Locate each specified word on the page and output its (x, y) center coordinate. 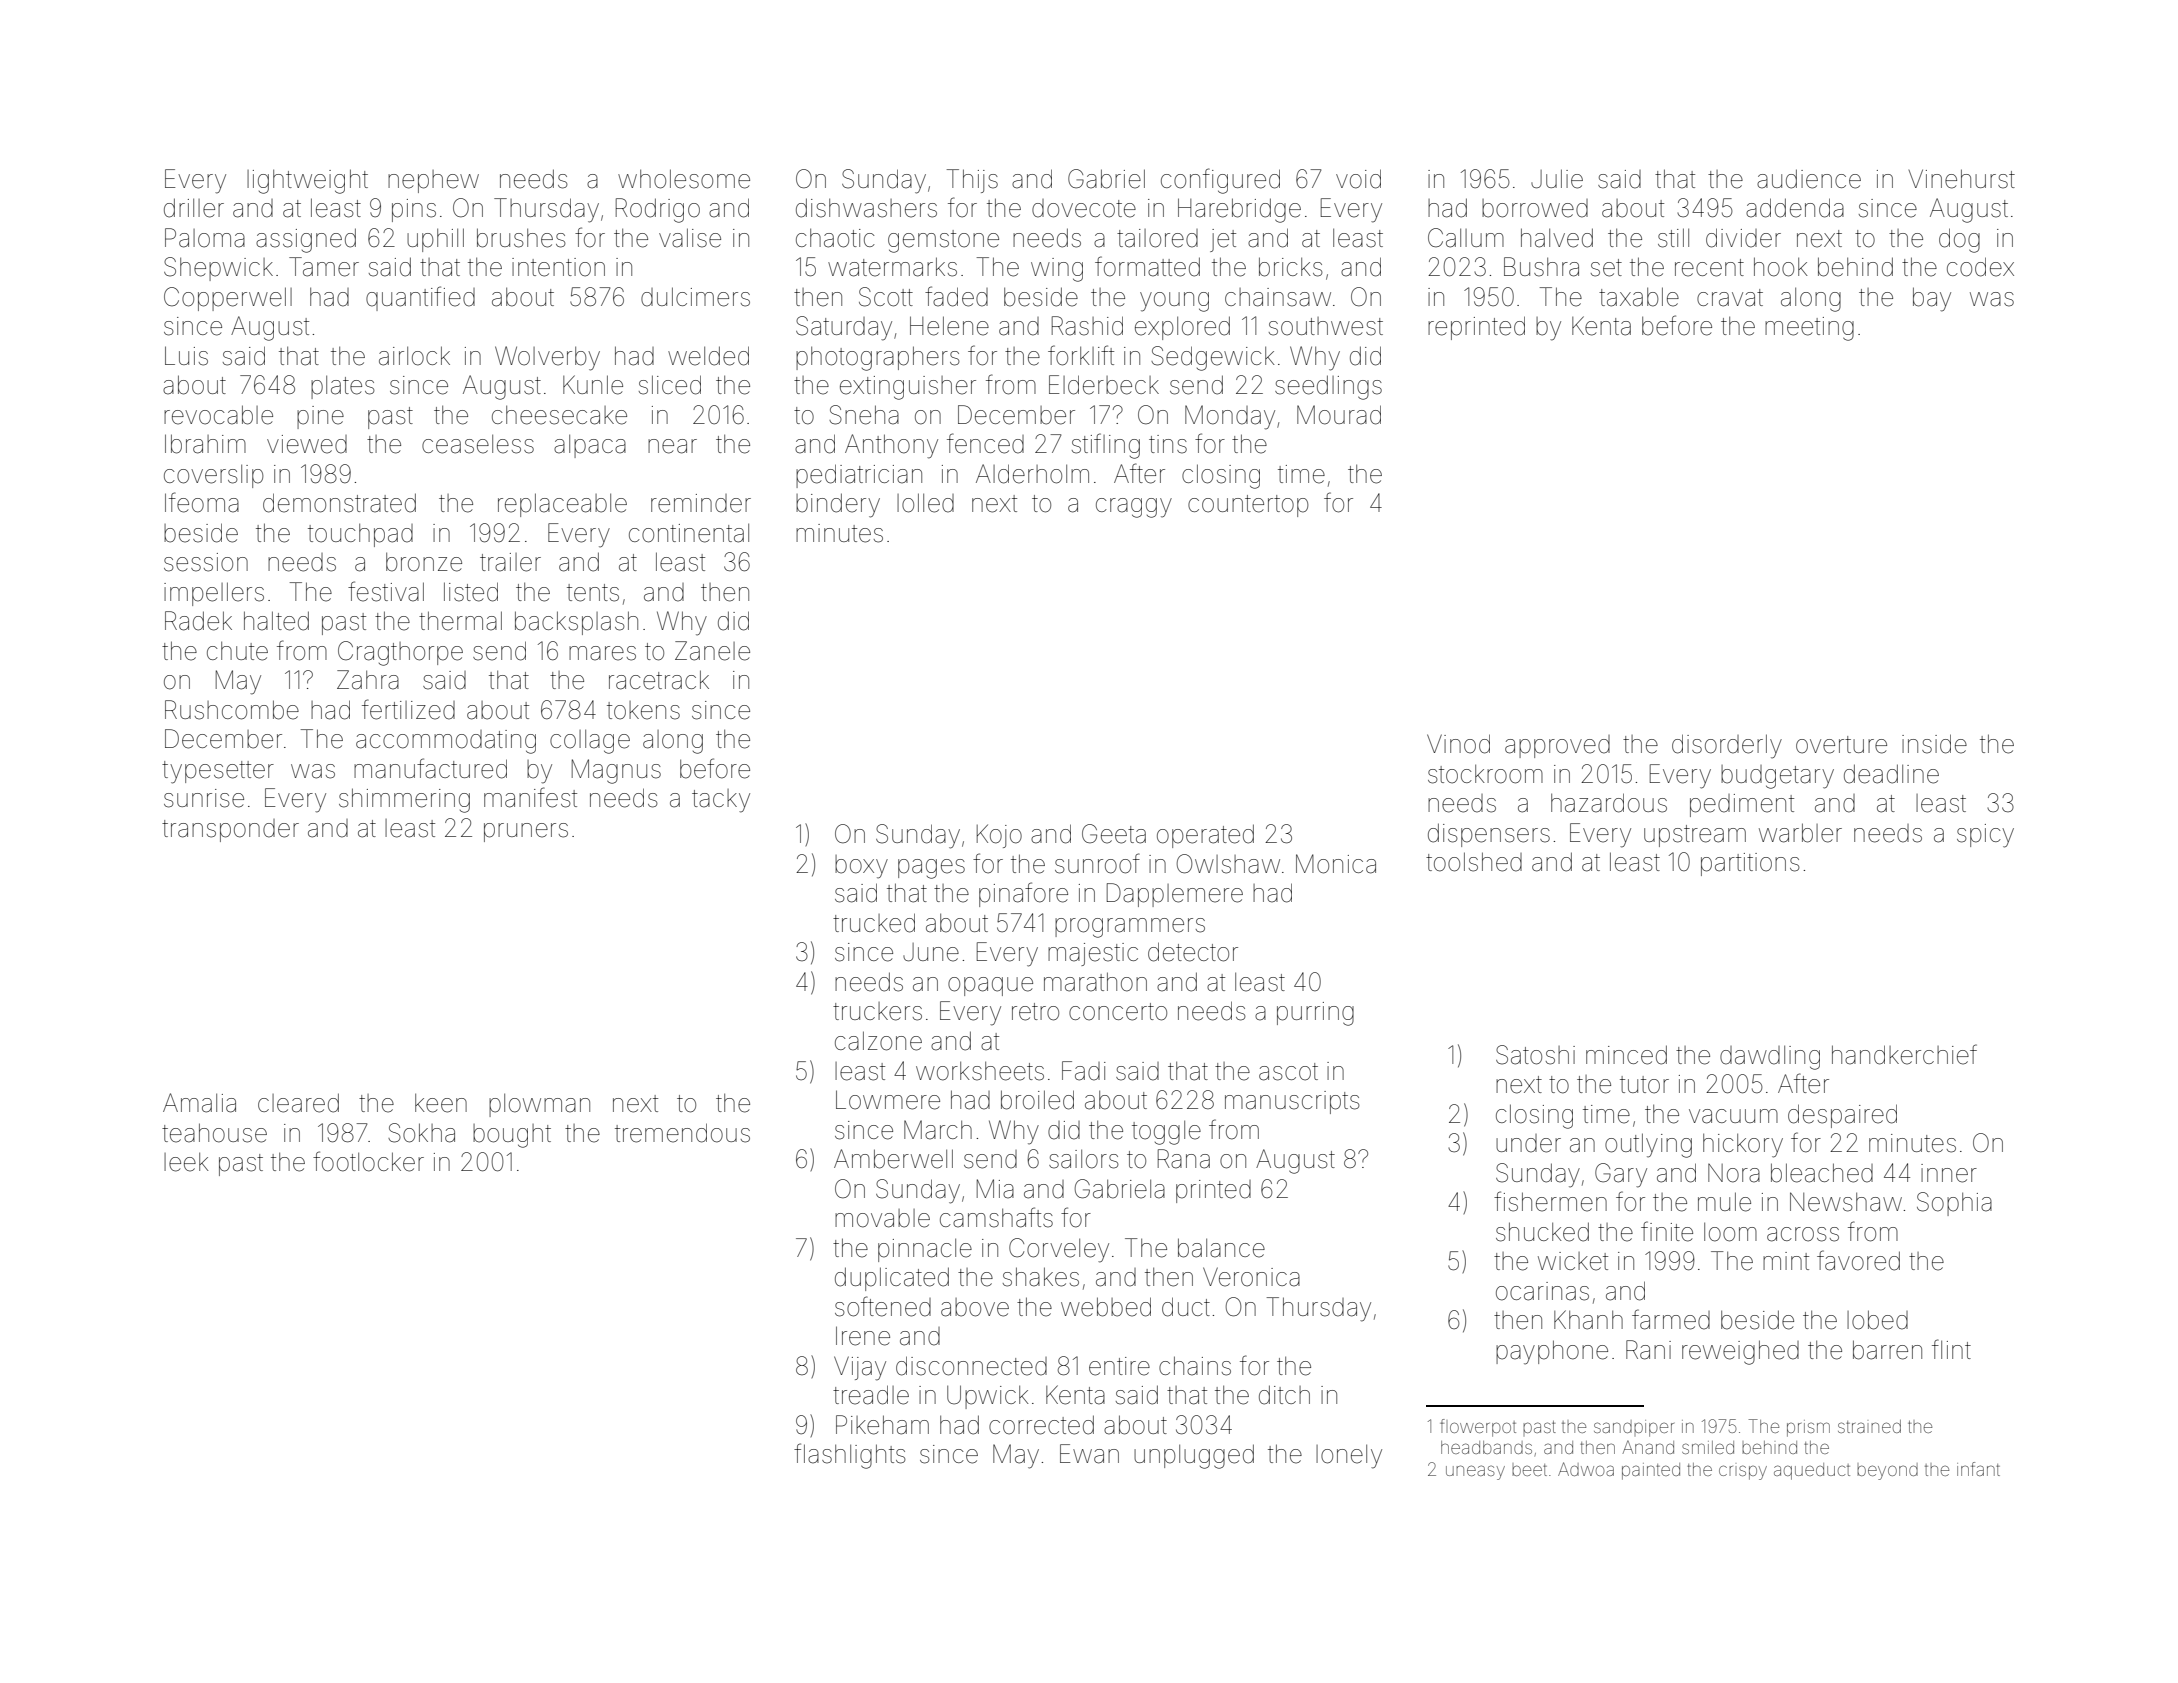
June (931, 952)
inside (1934, 744)
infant (1978, 1469)
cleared (298, 1103)
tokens (643, 710)
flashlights (850, 1456)
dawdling (1770, 1058)
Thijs (972, 181)
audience (1809, 179)
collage (590, 742)
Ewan (1089, 1454)
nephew (433, 181)
